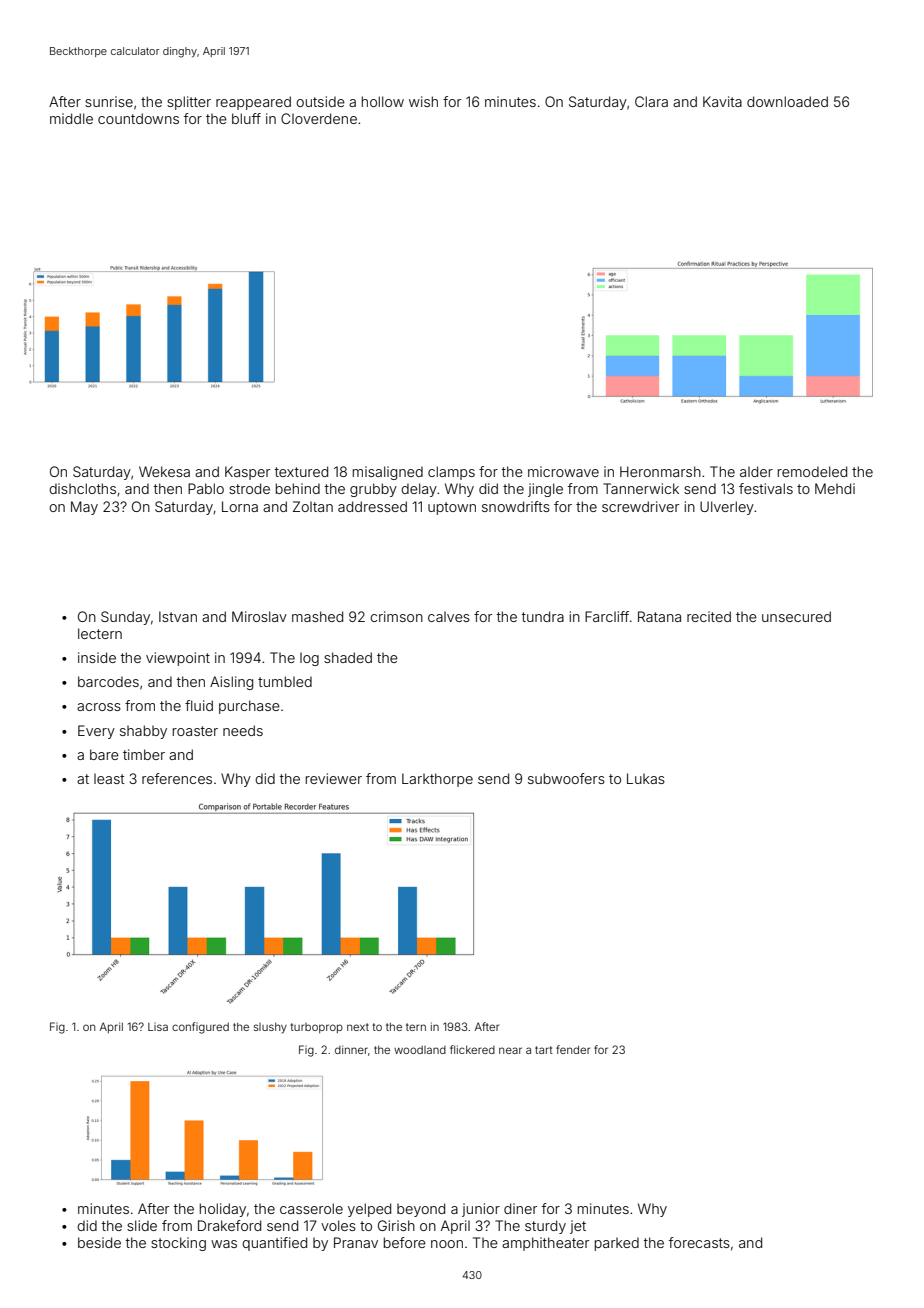 The height and width of the screenshot is (1308, 924). What do you see at coordinates (109, 101) in the screenshot?
I see `sunrise` at bounding box center [109, 101].
